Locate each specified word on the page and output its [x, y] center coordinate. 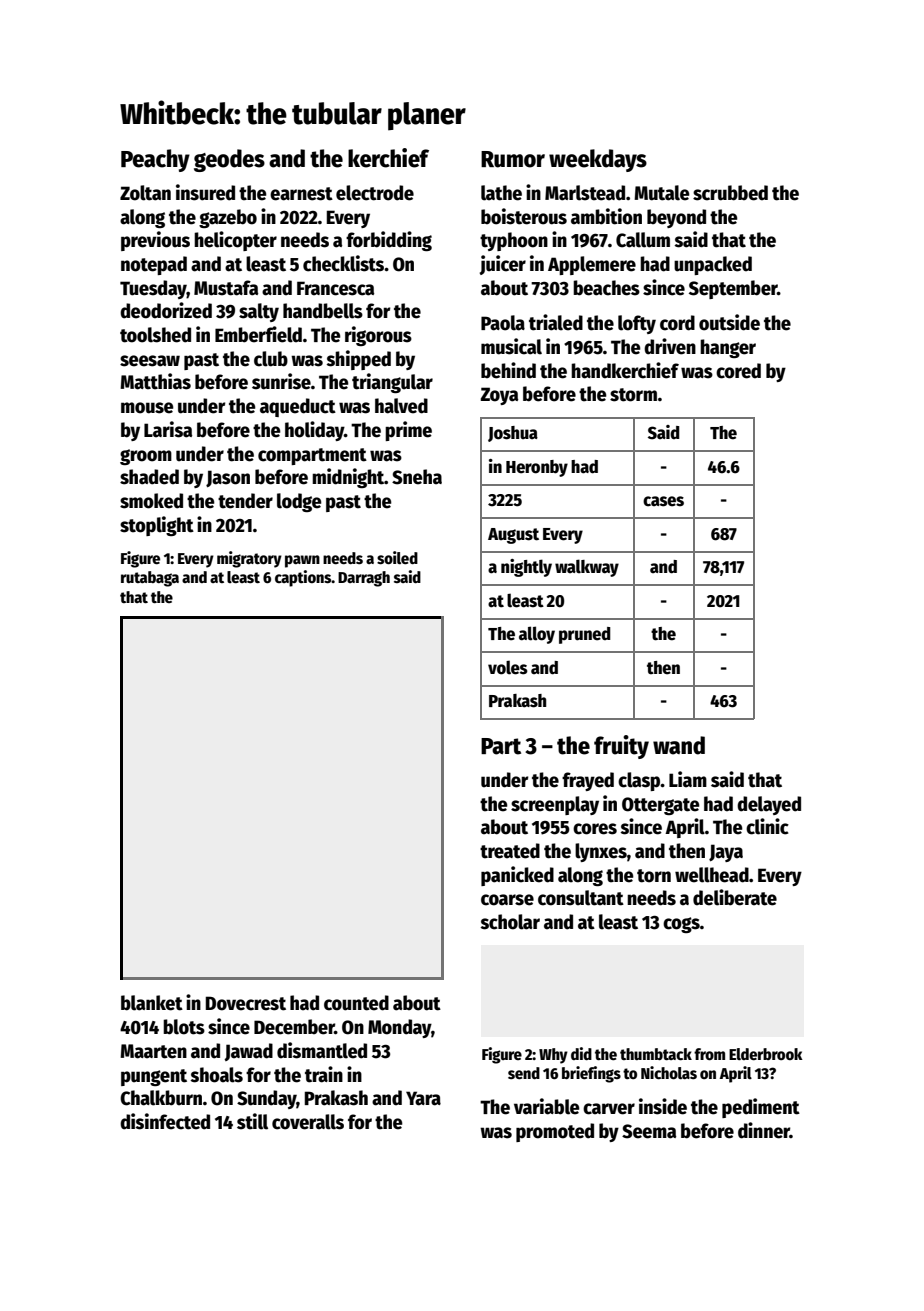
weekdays [598, 160]
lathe [501, 193]
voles [508, 667]
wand [679, 745]
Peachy [155, 160]
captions [303, 578]
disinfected [165, 1121]
